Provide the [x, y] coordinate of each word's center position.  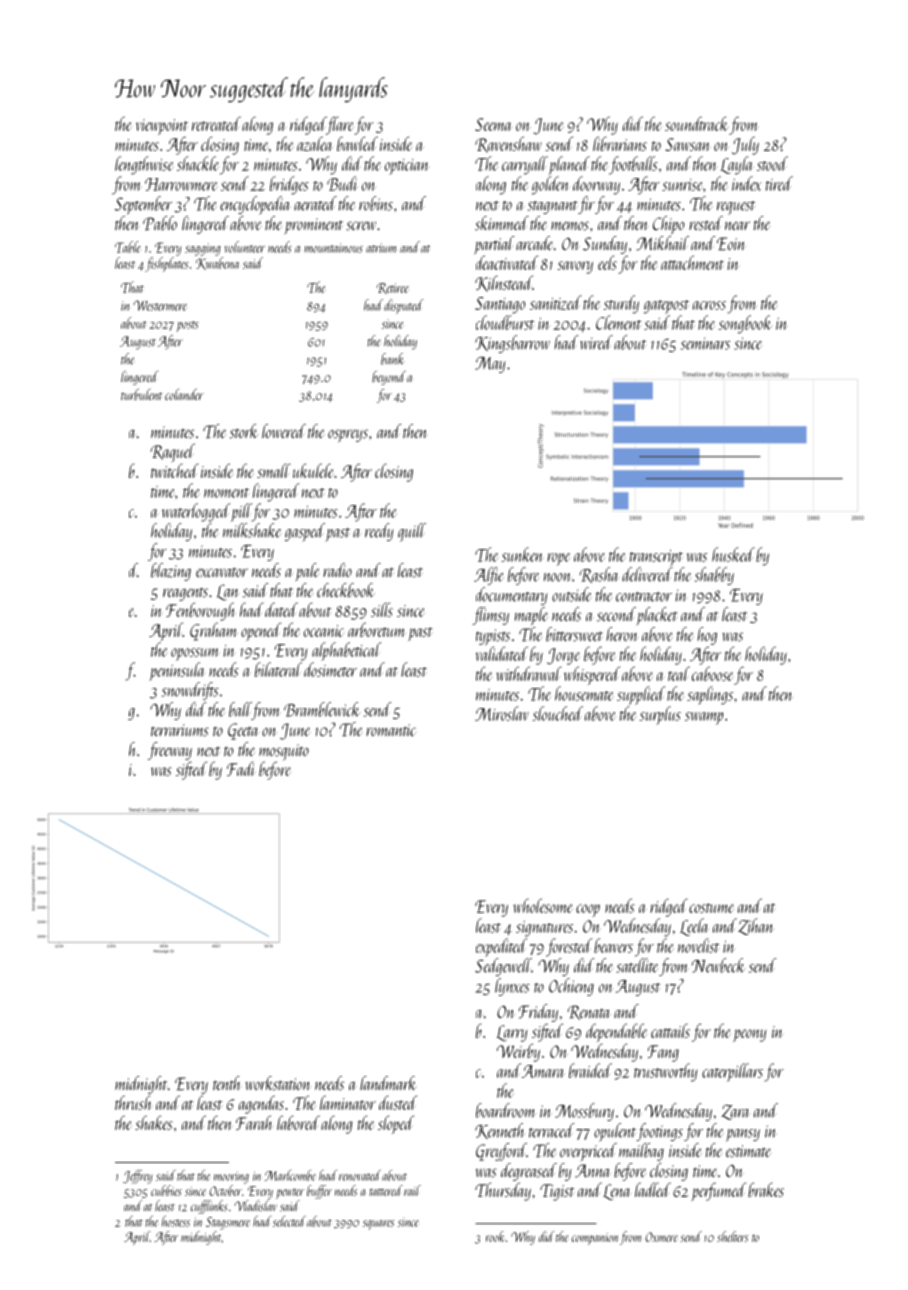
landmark [388, 1083]
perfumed [718, 1191]
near [737, 225]
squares [378, 1225]
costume [711, 908]
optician [407, 167]
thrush [133, 1102]
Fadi [240, 769]
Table [128, 247]
